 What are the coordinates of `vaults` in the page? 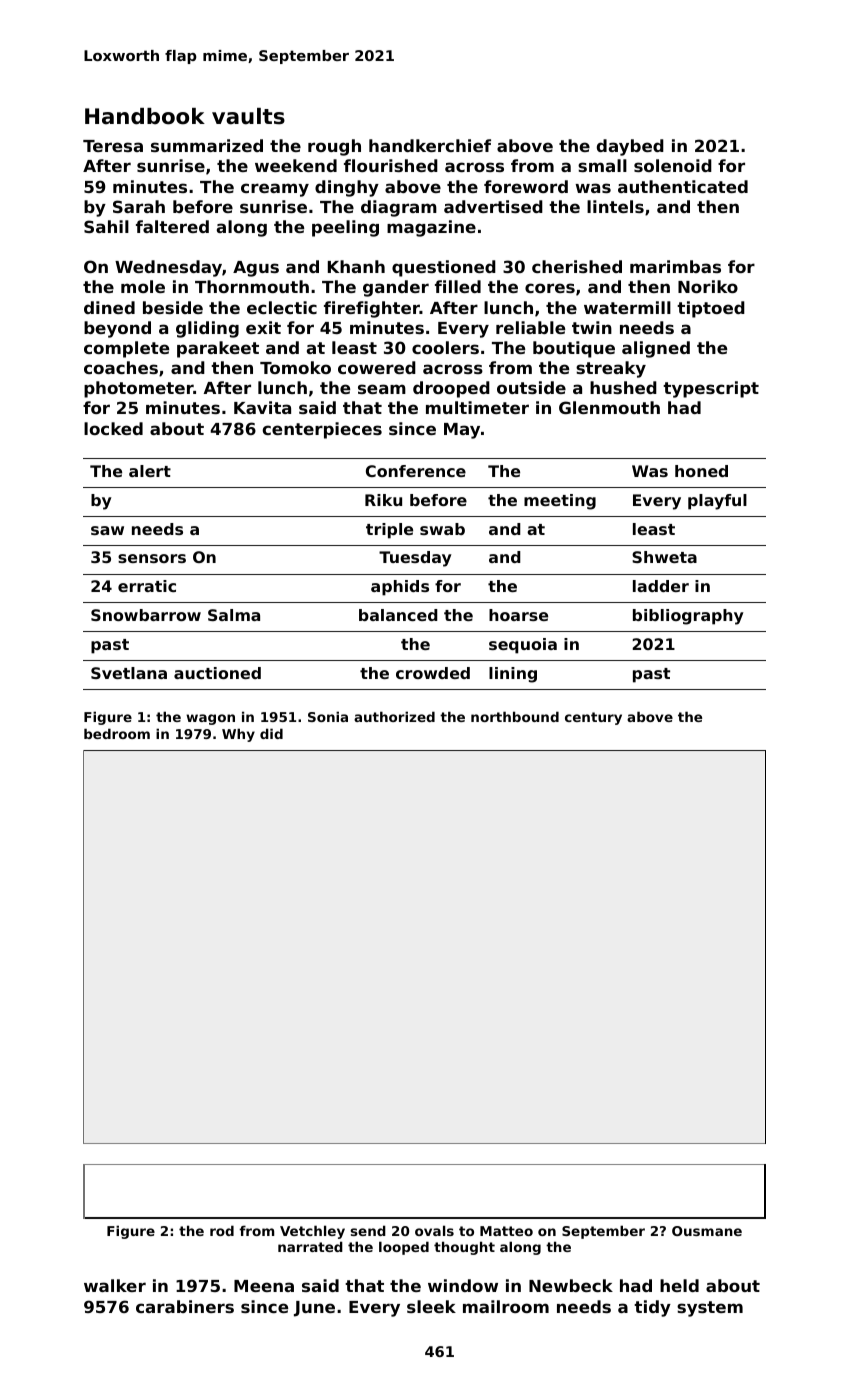 It's located at (248, 116).
